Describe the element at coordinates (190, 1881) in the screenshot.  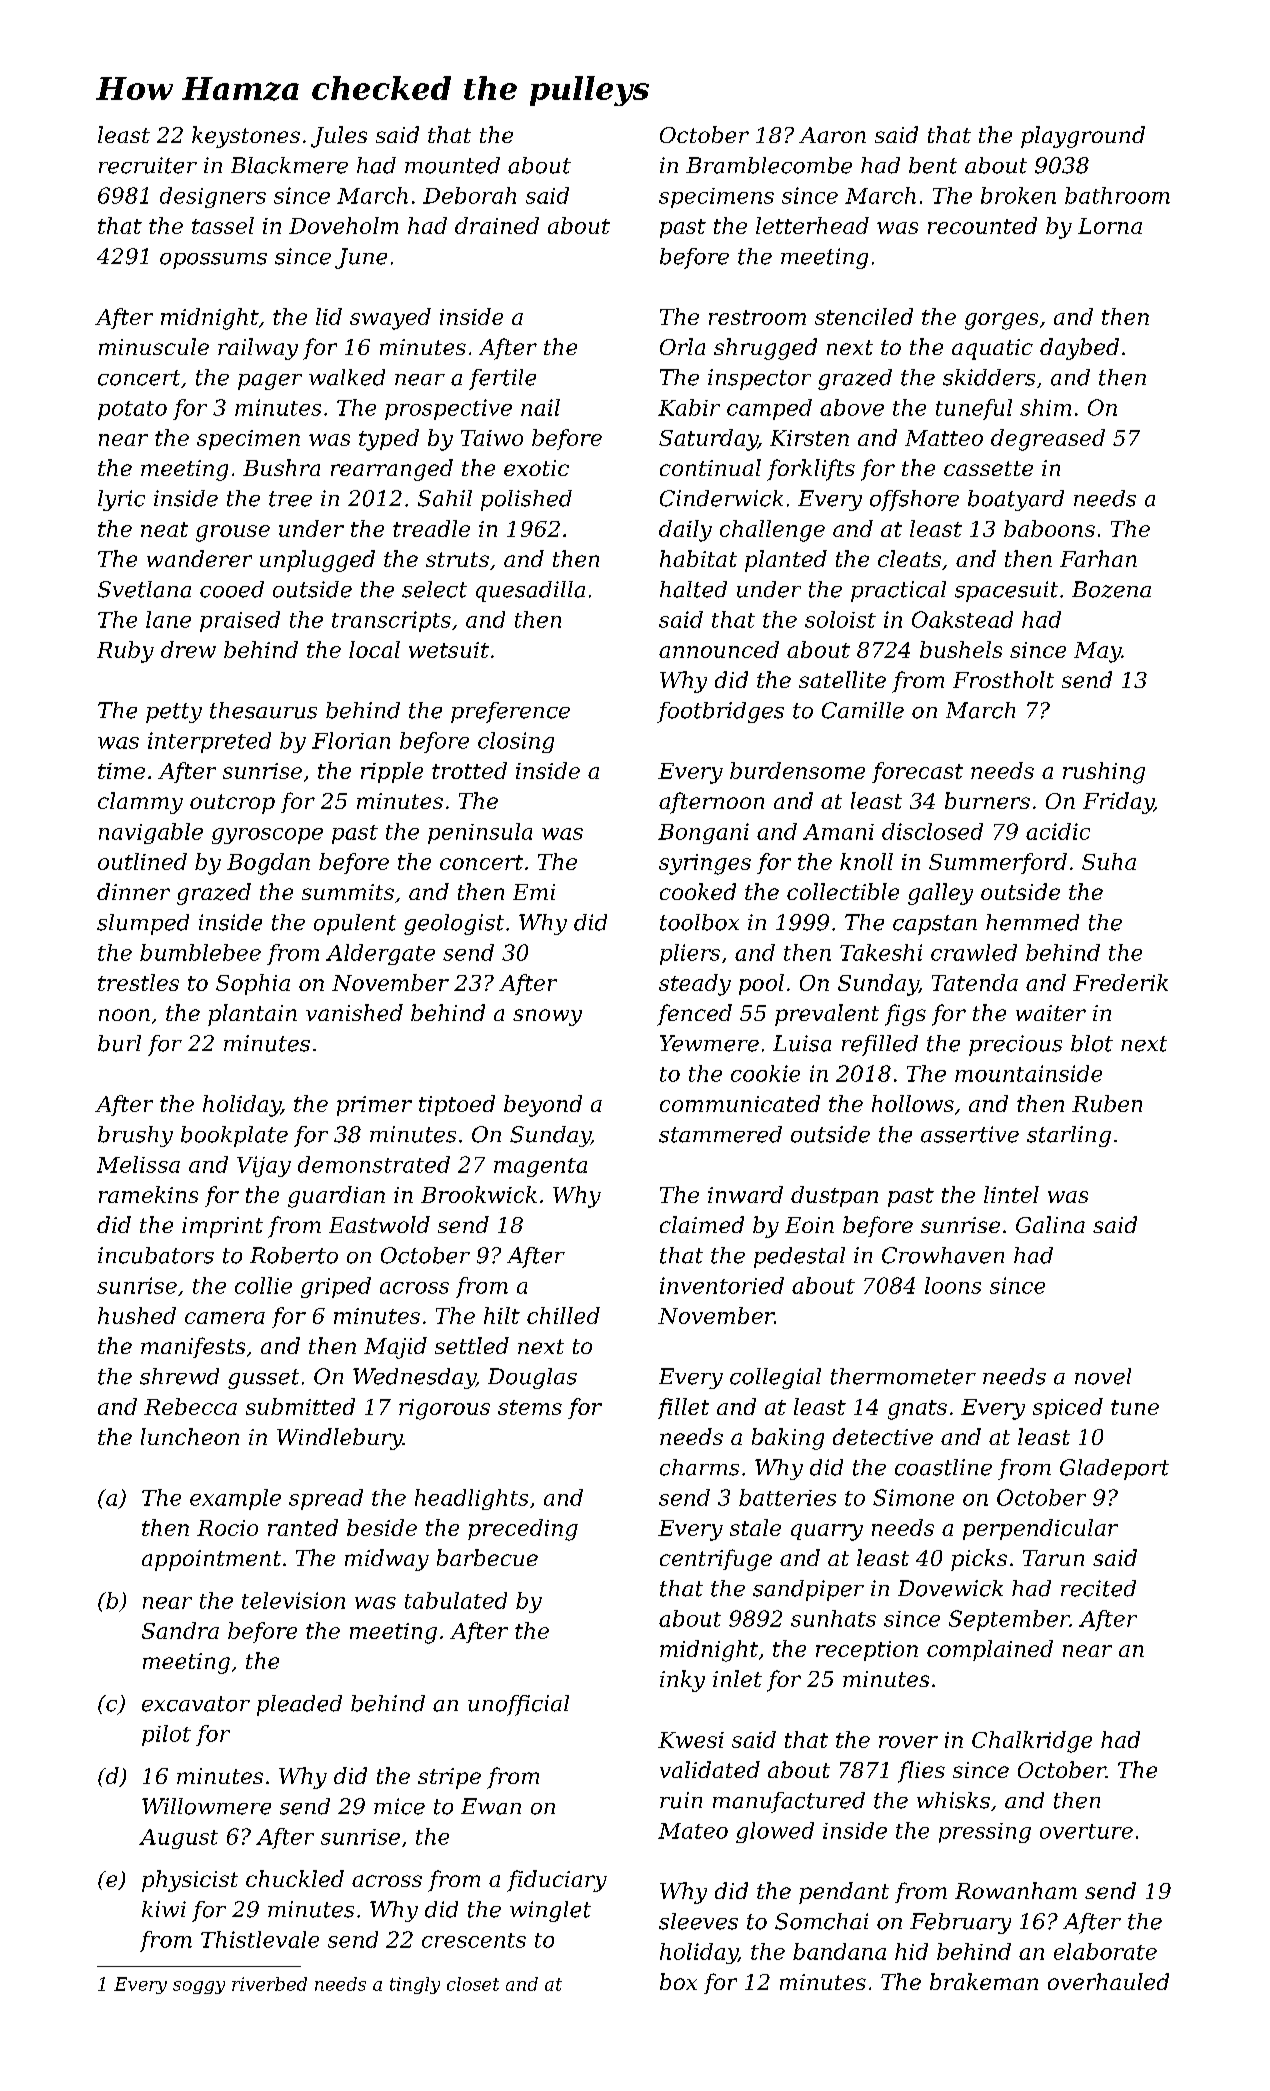
I see `physicist` at that location.
